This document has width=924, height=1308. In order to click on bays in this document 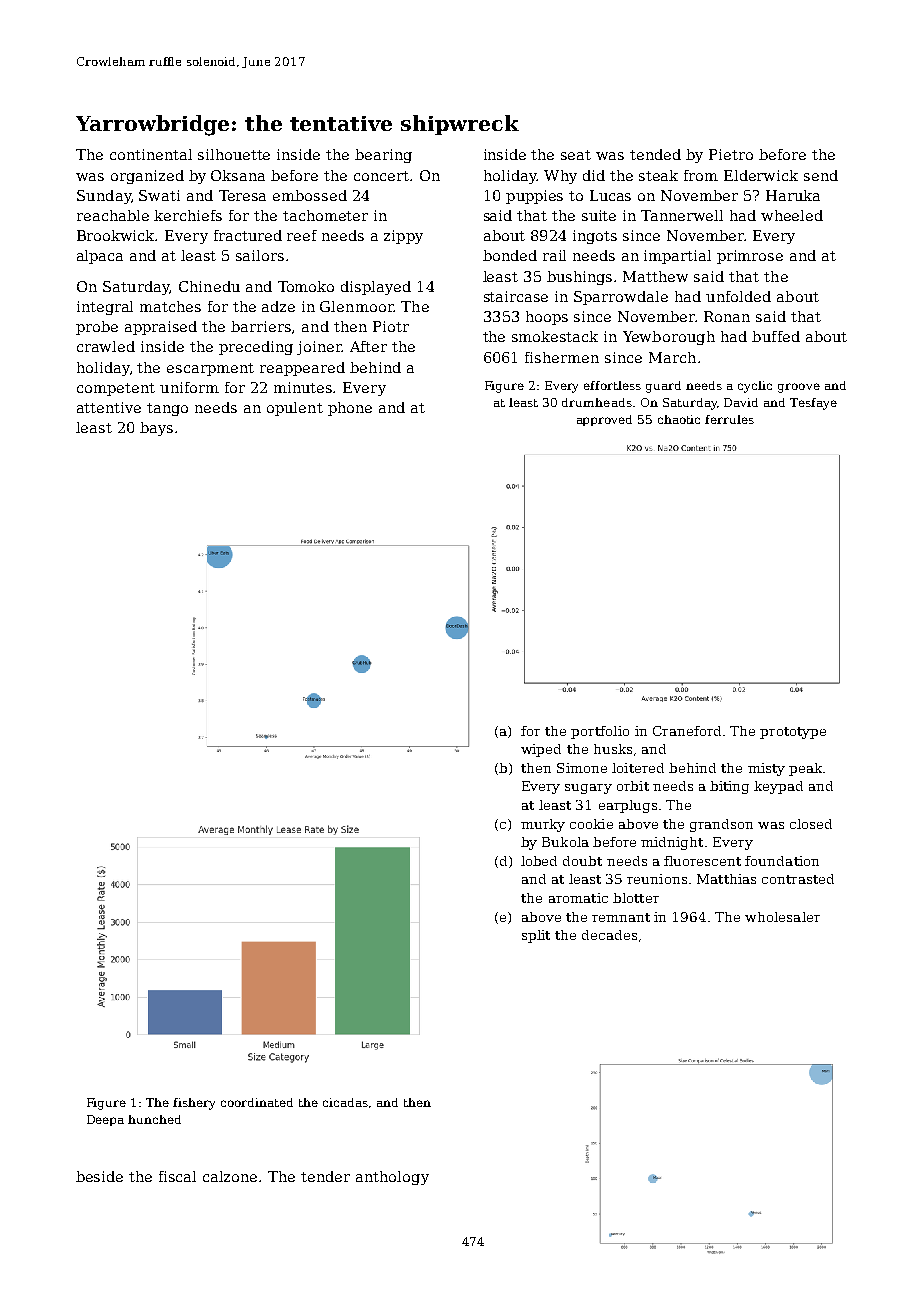, I will do `click(156, 429)`.
